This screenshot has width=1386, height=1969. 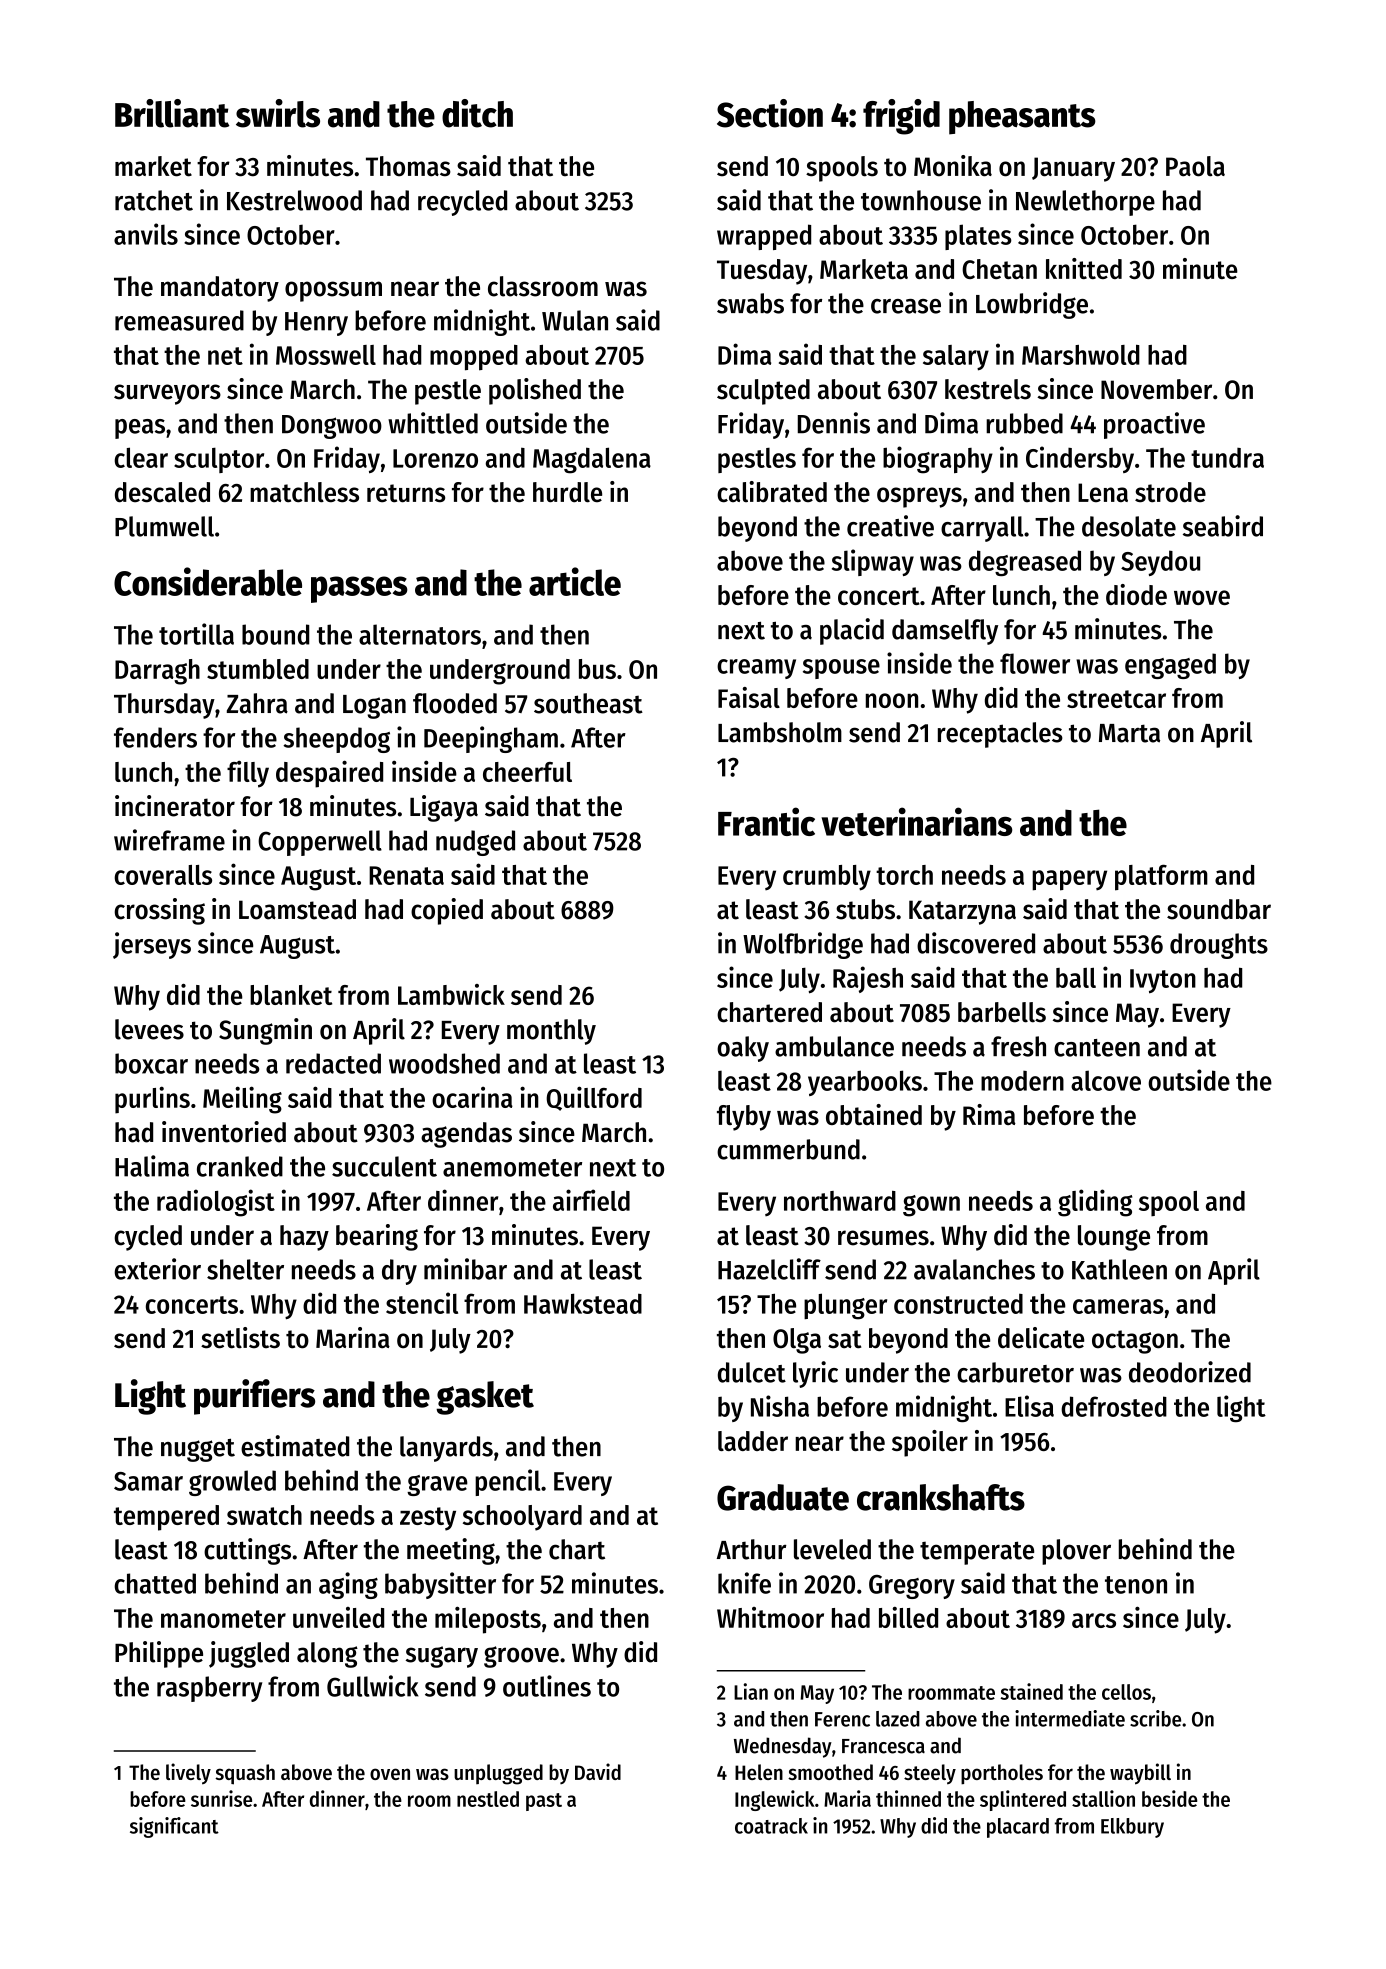 I want to click on swirls, so click(x=278, y=113).
